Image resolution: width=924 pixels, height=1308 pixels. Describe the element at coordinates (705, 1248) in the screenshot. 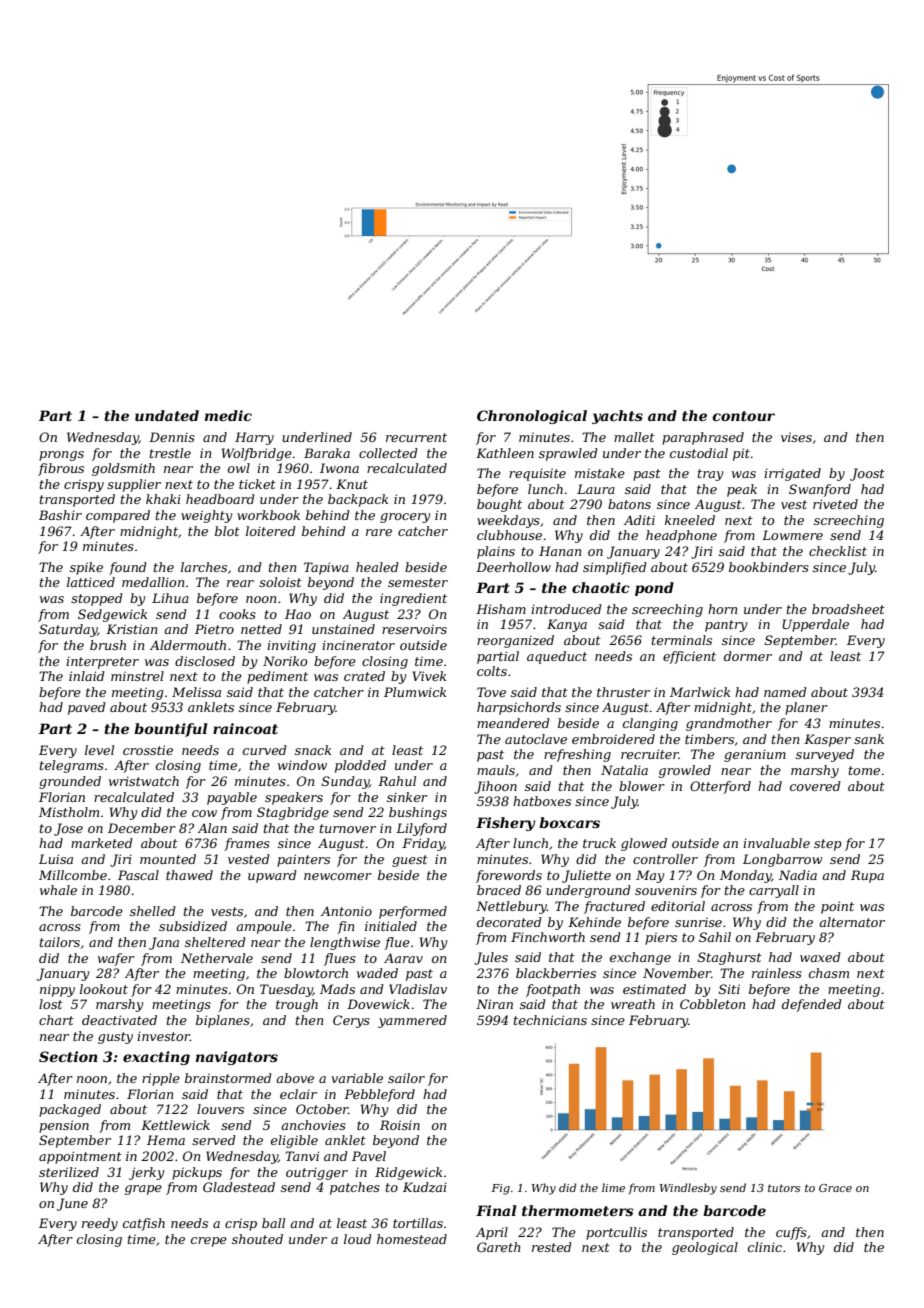

I see `geological` at that location.
